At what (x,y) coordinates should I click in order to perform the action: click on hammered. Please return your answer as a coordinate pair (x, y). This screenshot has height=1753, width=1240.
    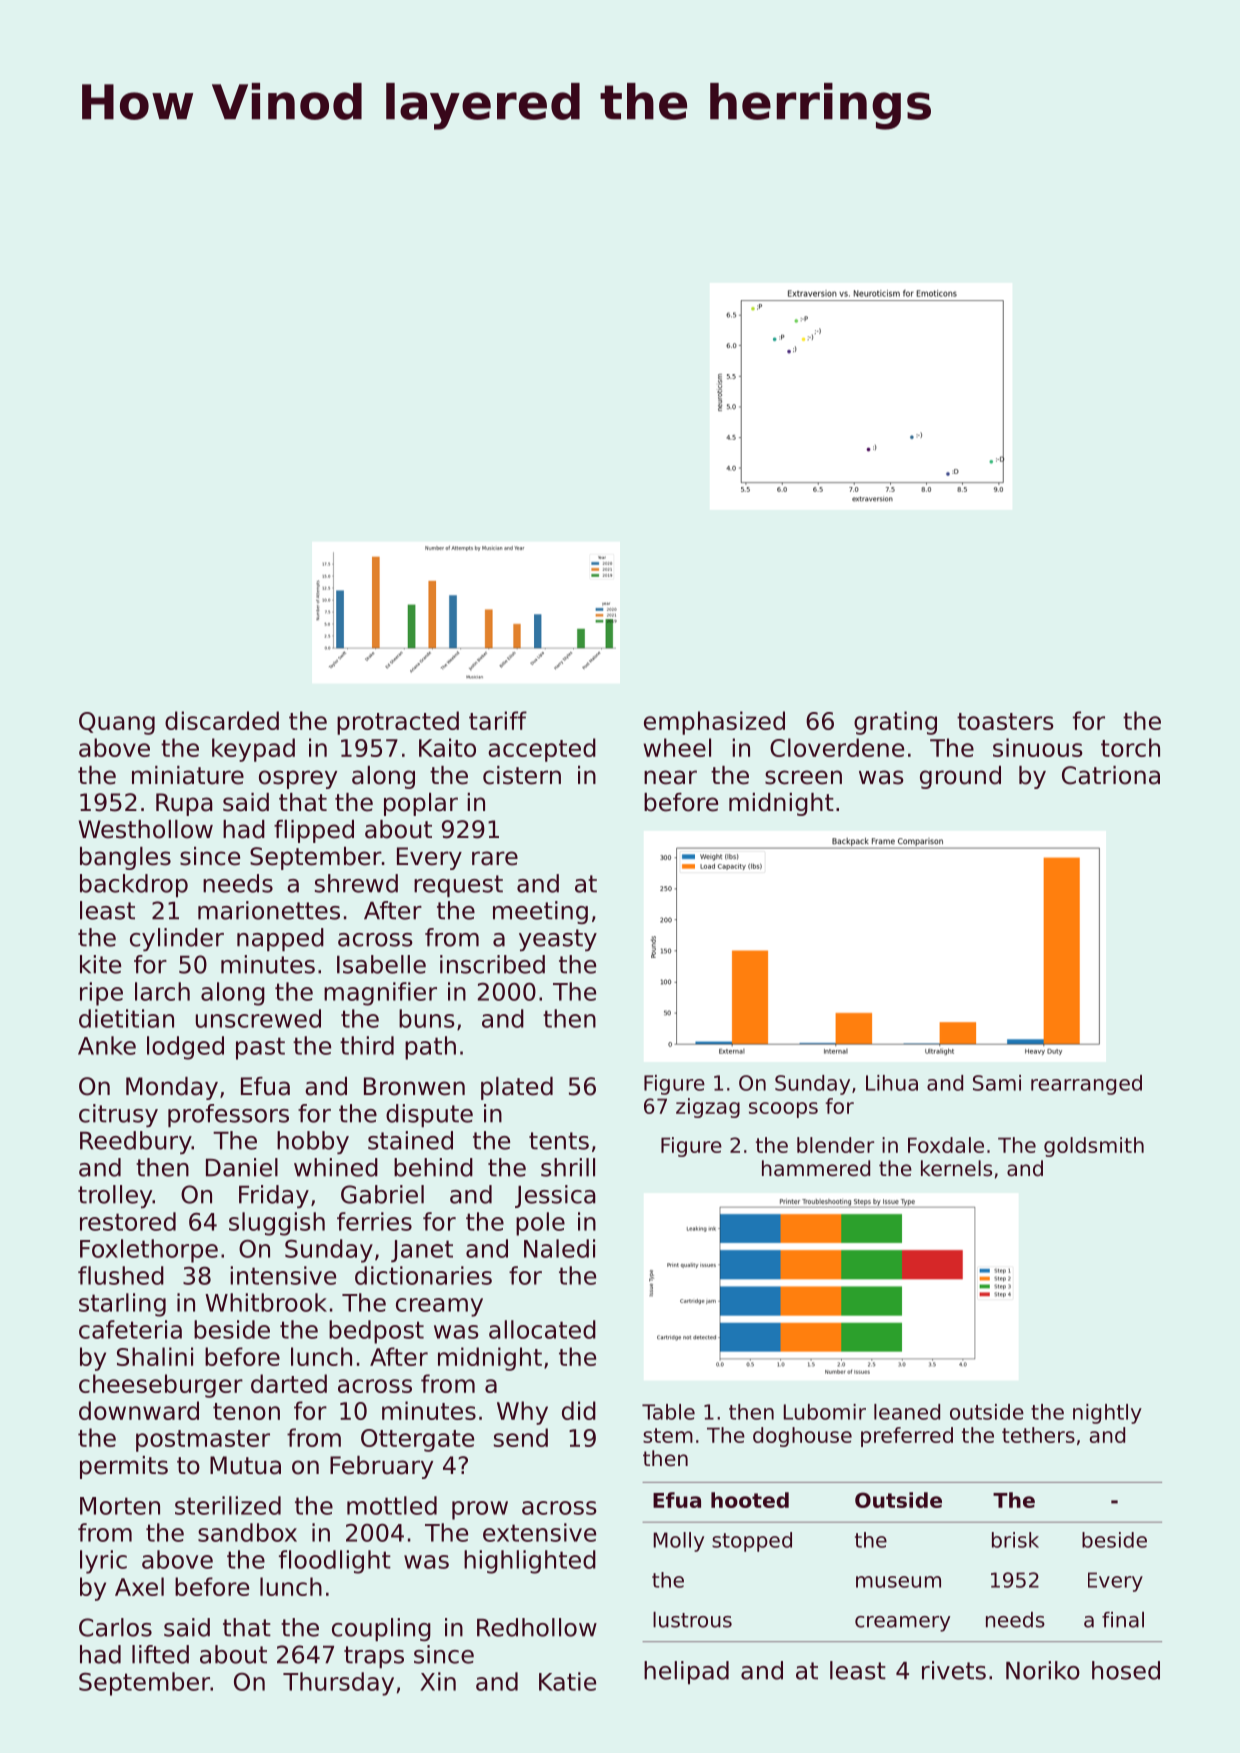
    Looking at the image, I should click on (816, 1168).
